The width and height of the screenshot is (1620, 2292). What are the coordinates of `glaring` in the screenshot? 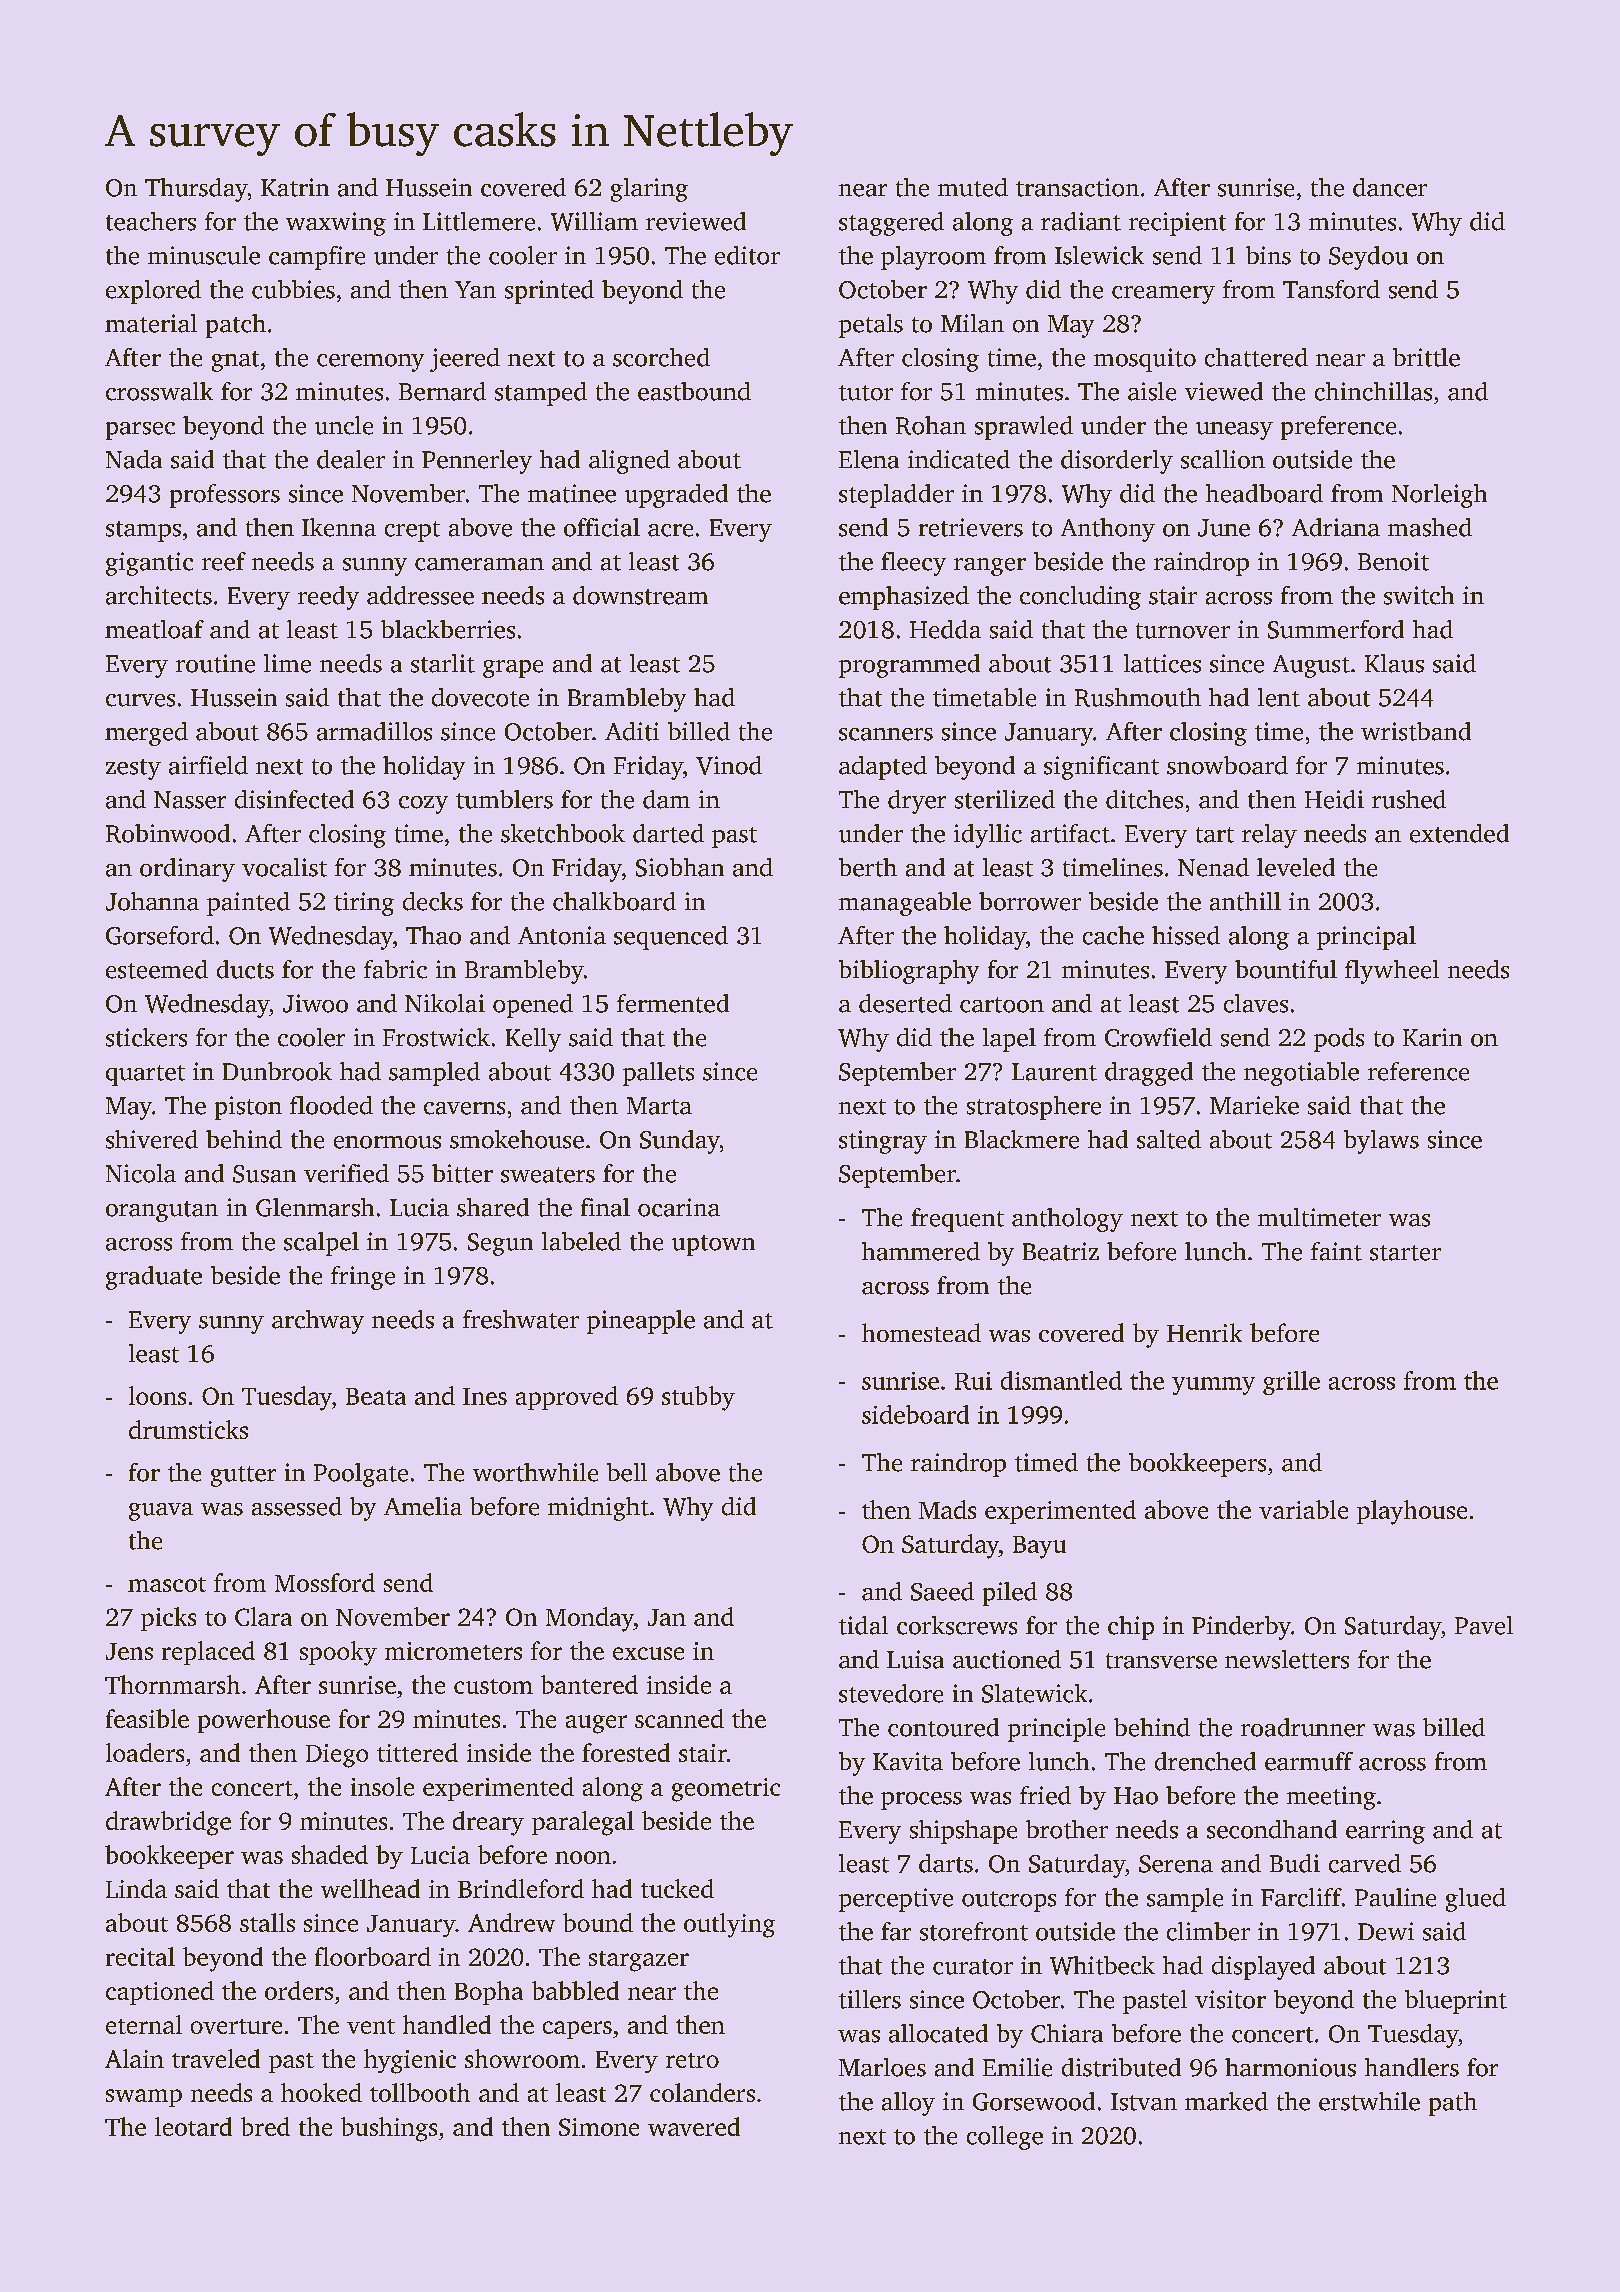 It's located at (649, 190).
